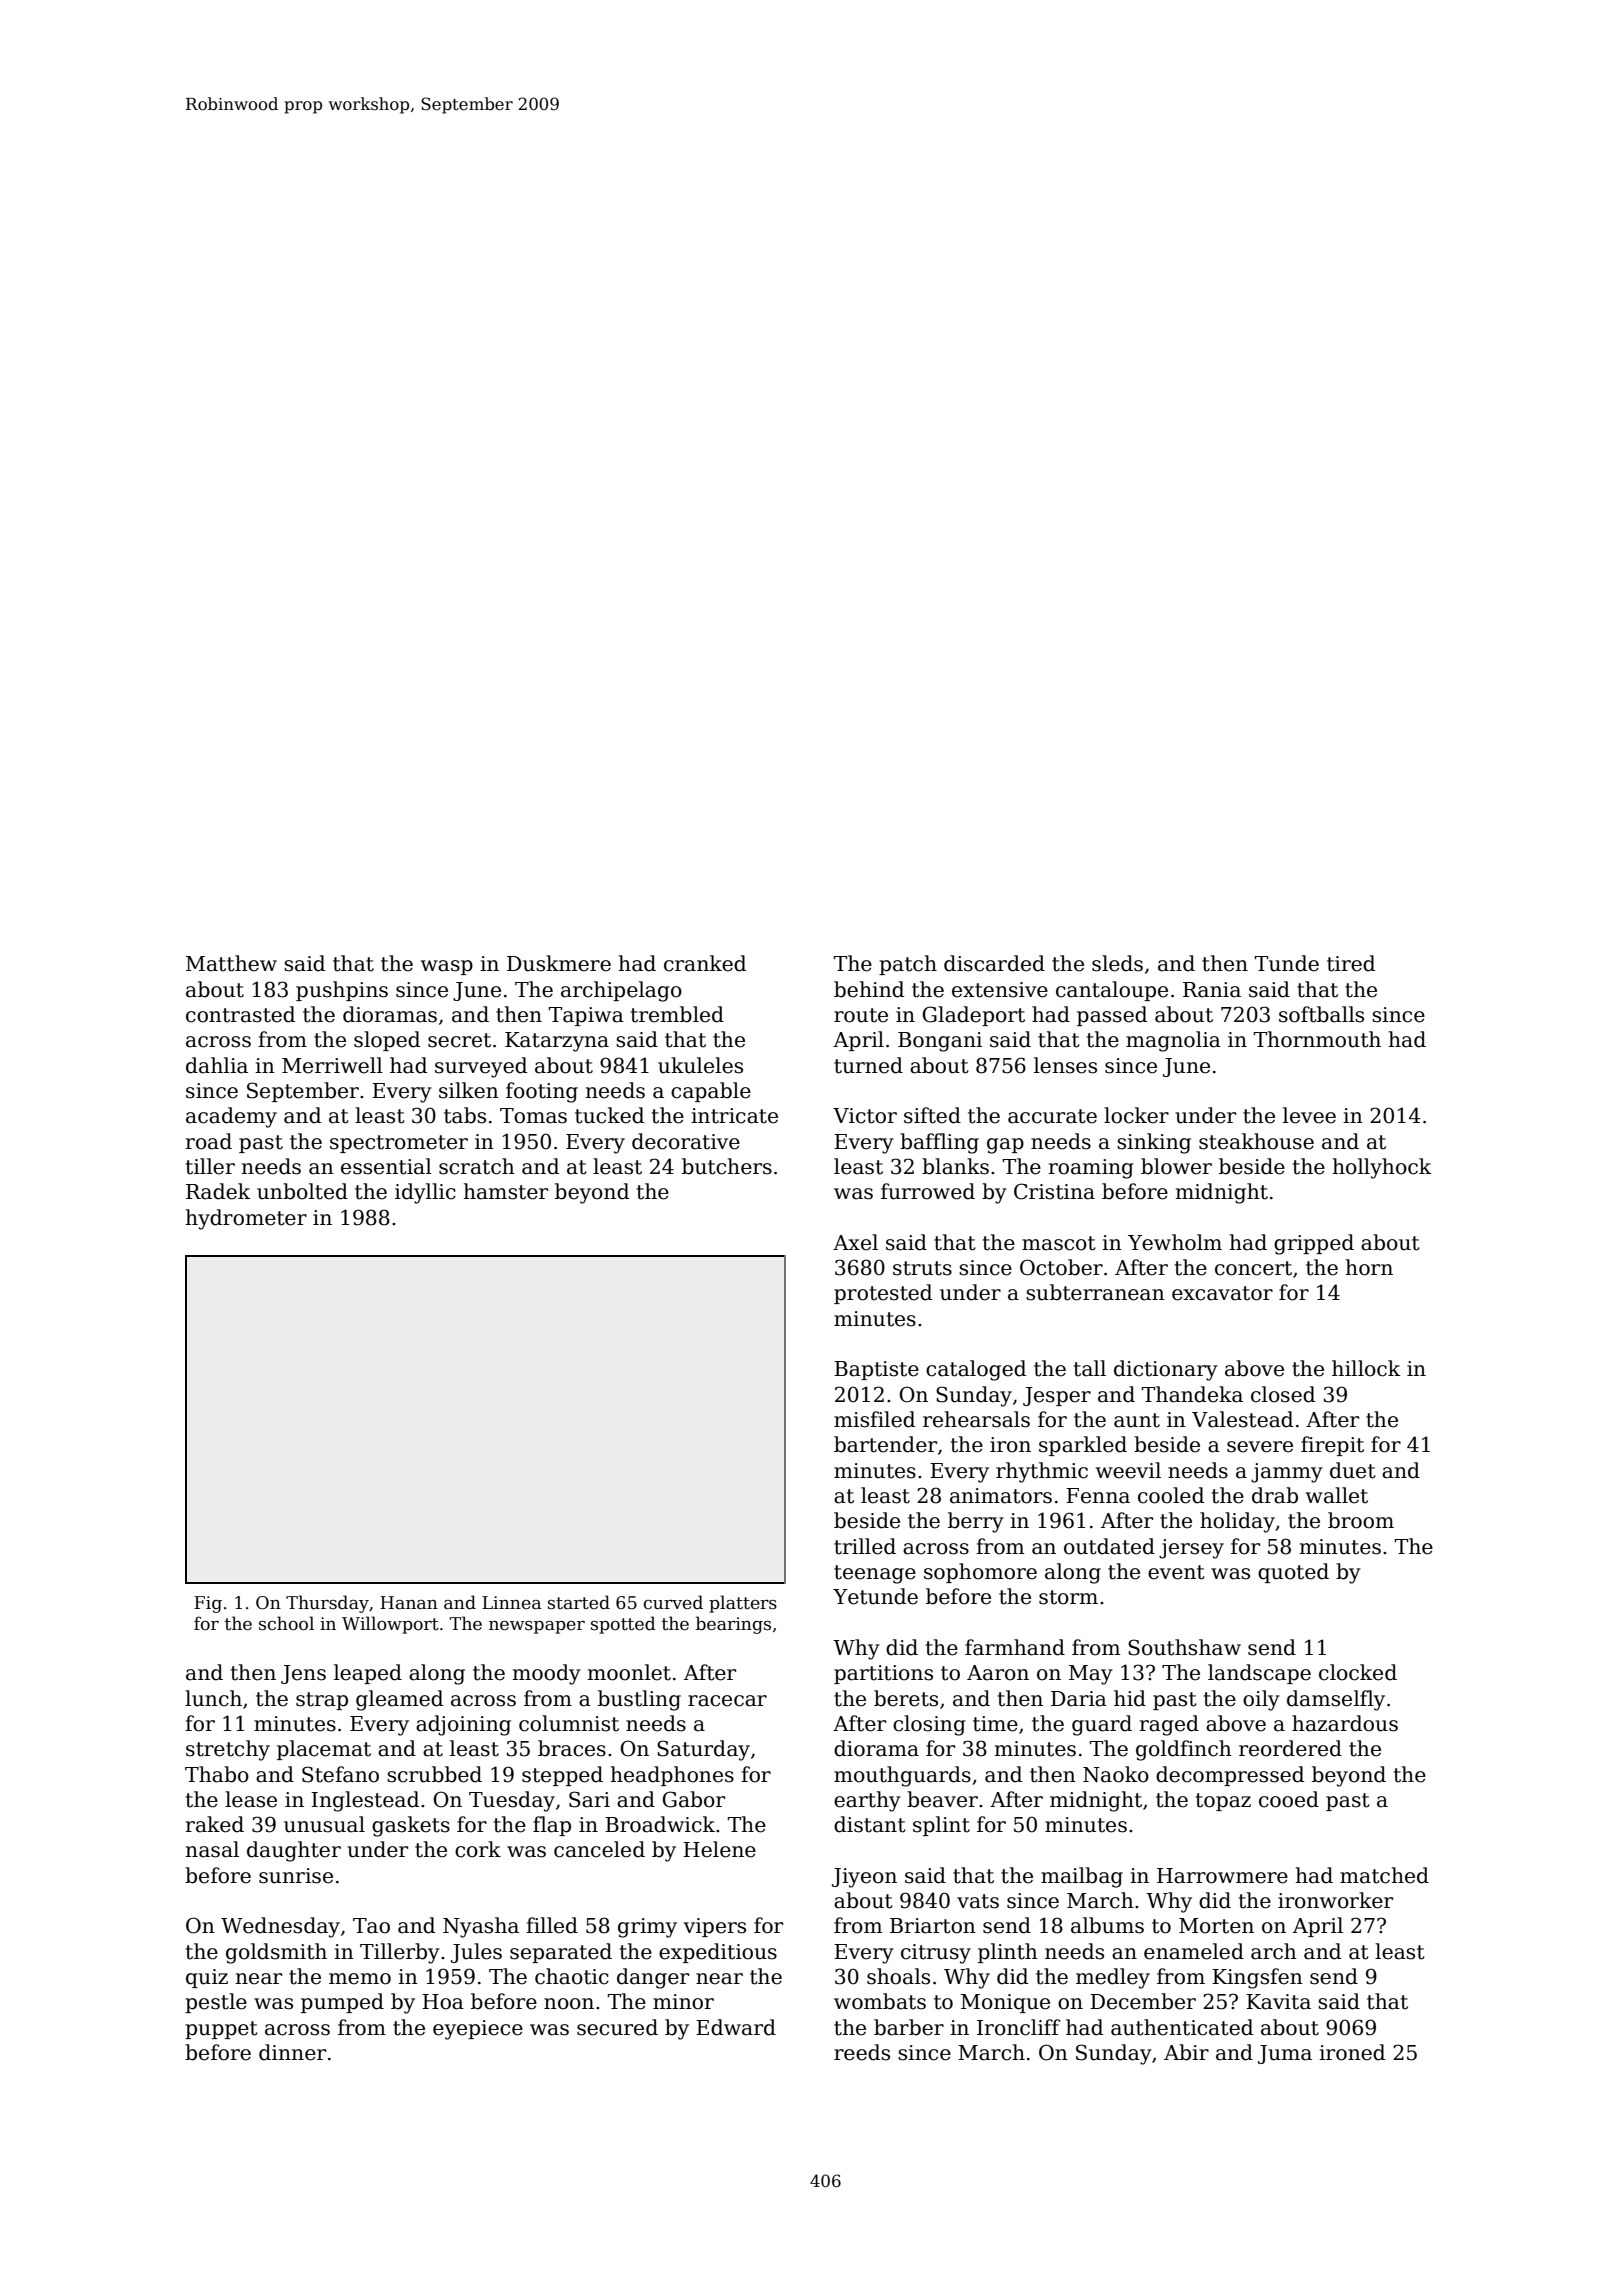 The image size is (1620, 2292). What do you see at coordinates (1337, 1495) in the screenshot?
I see `wallet` at bounding box center [1337, 1495].
